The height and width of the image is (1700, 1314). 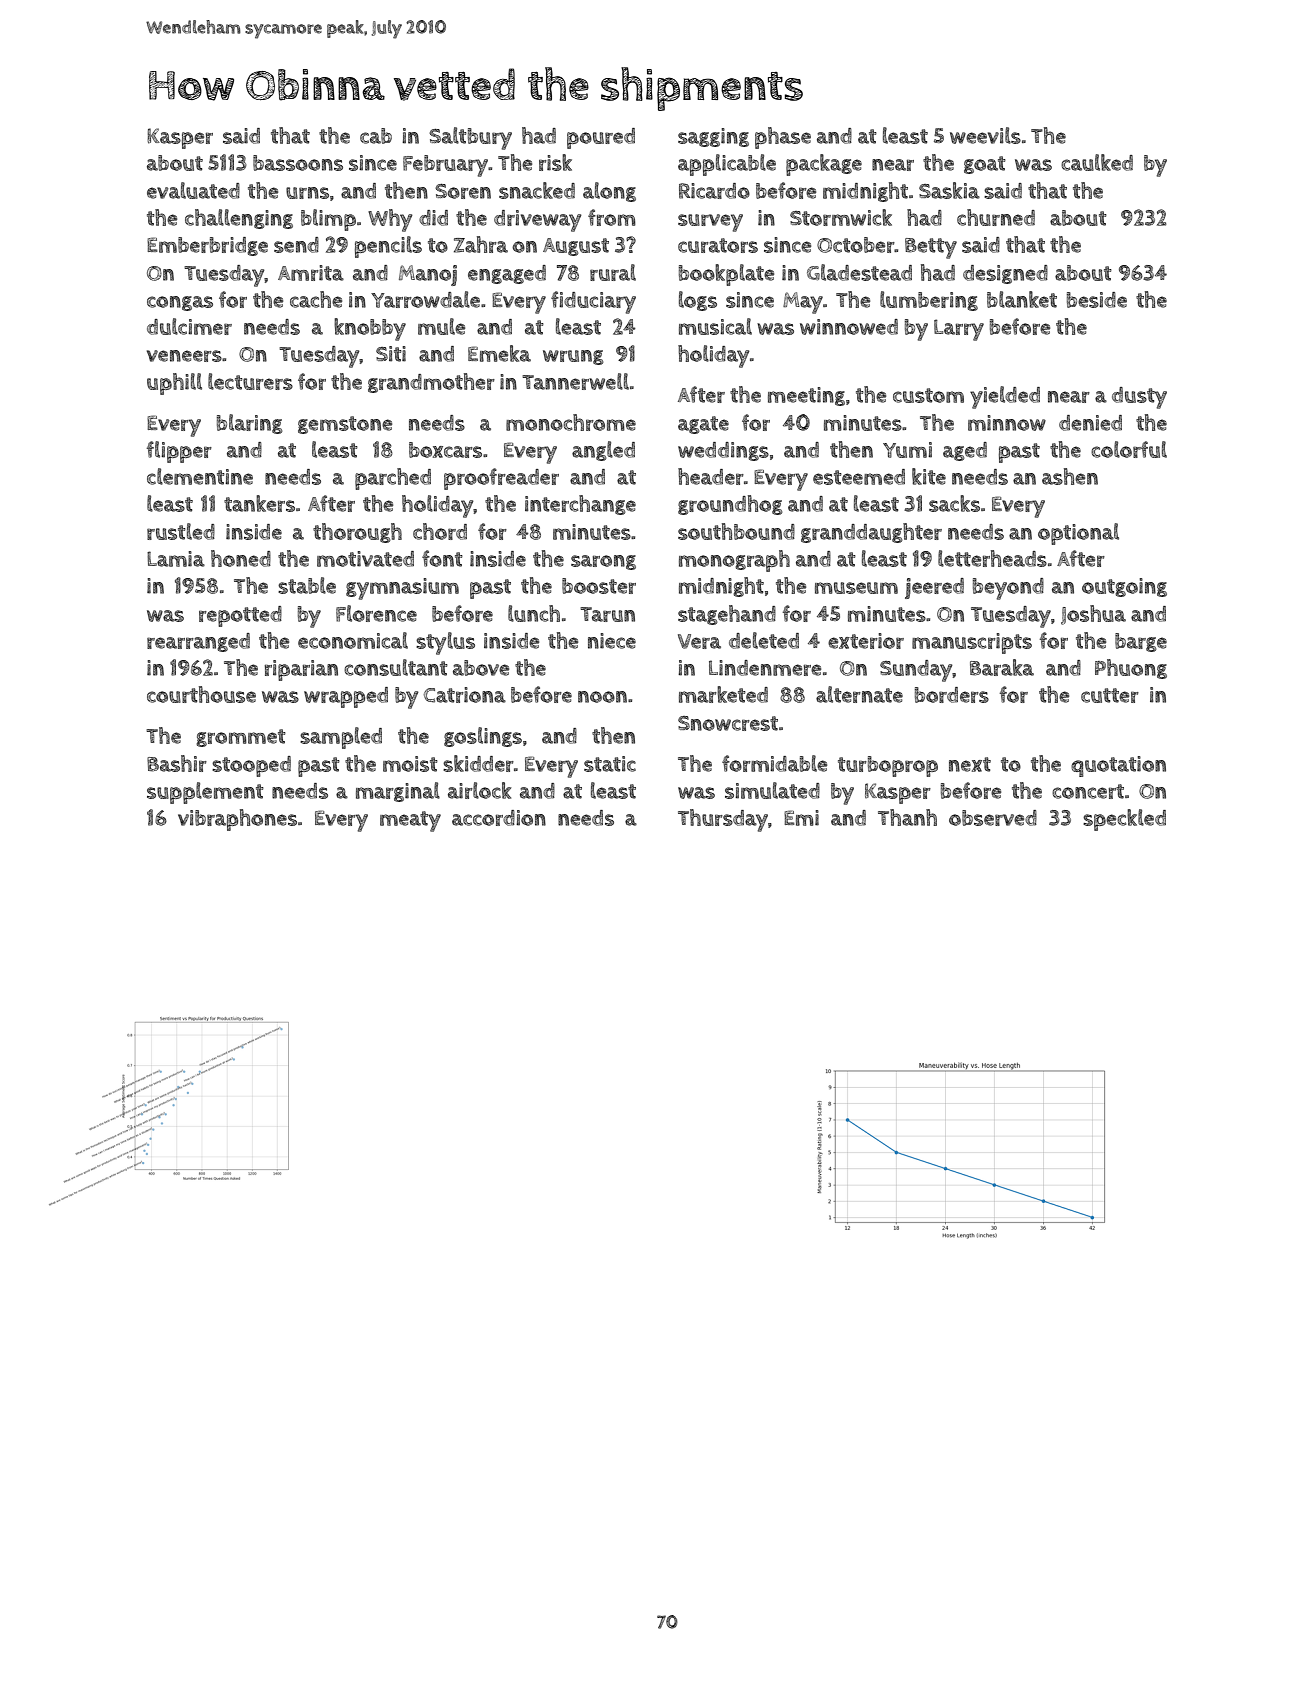 I want to click on honed, so click(x=241, y=558).
